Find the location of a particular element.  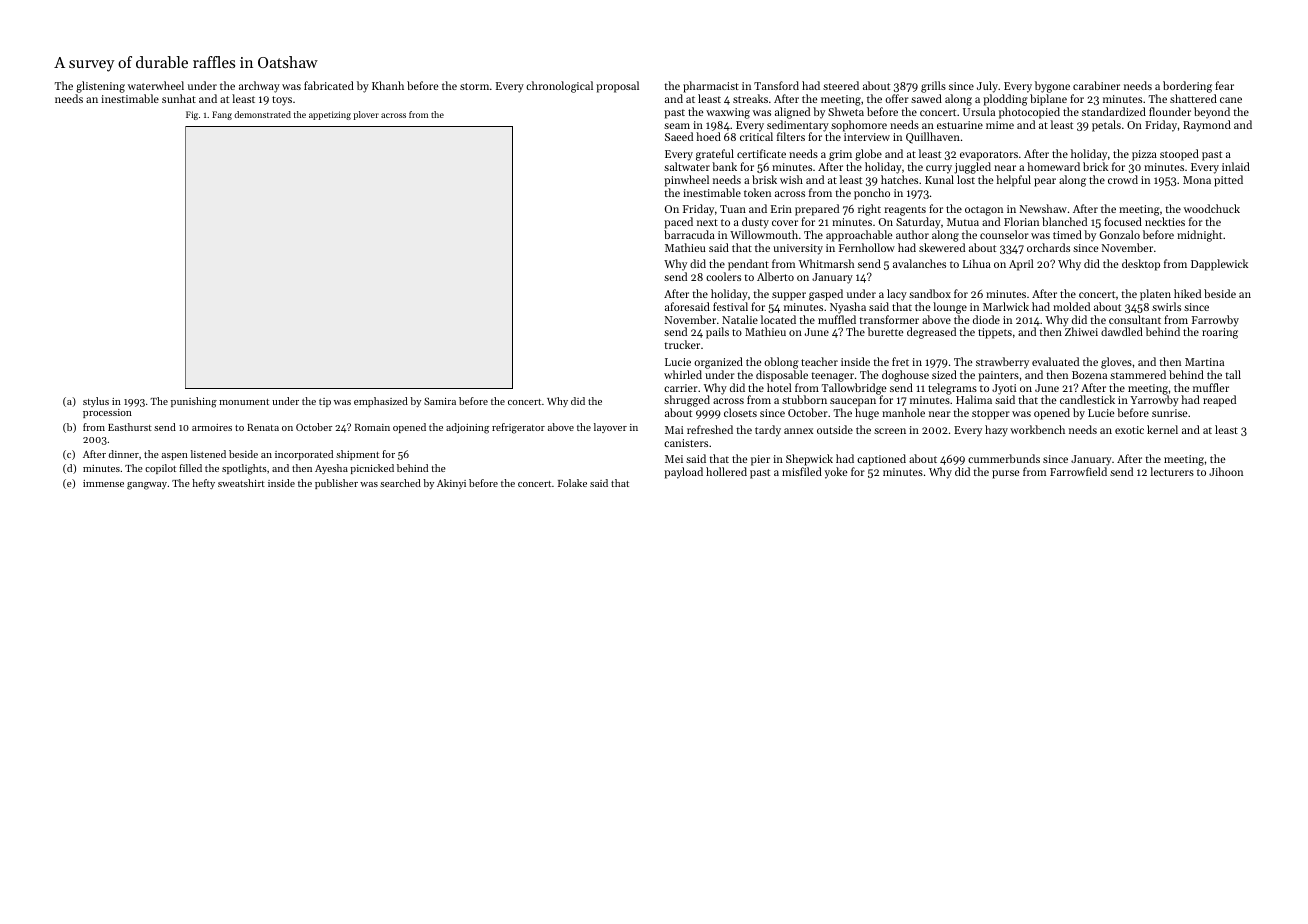

July is located at coordinates (987, 87).
